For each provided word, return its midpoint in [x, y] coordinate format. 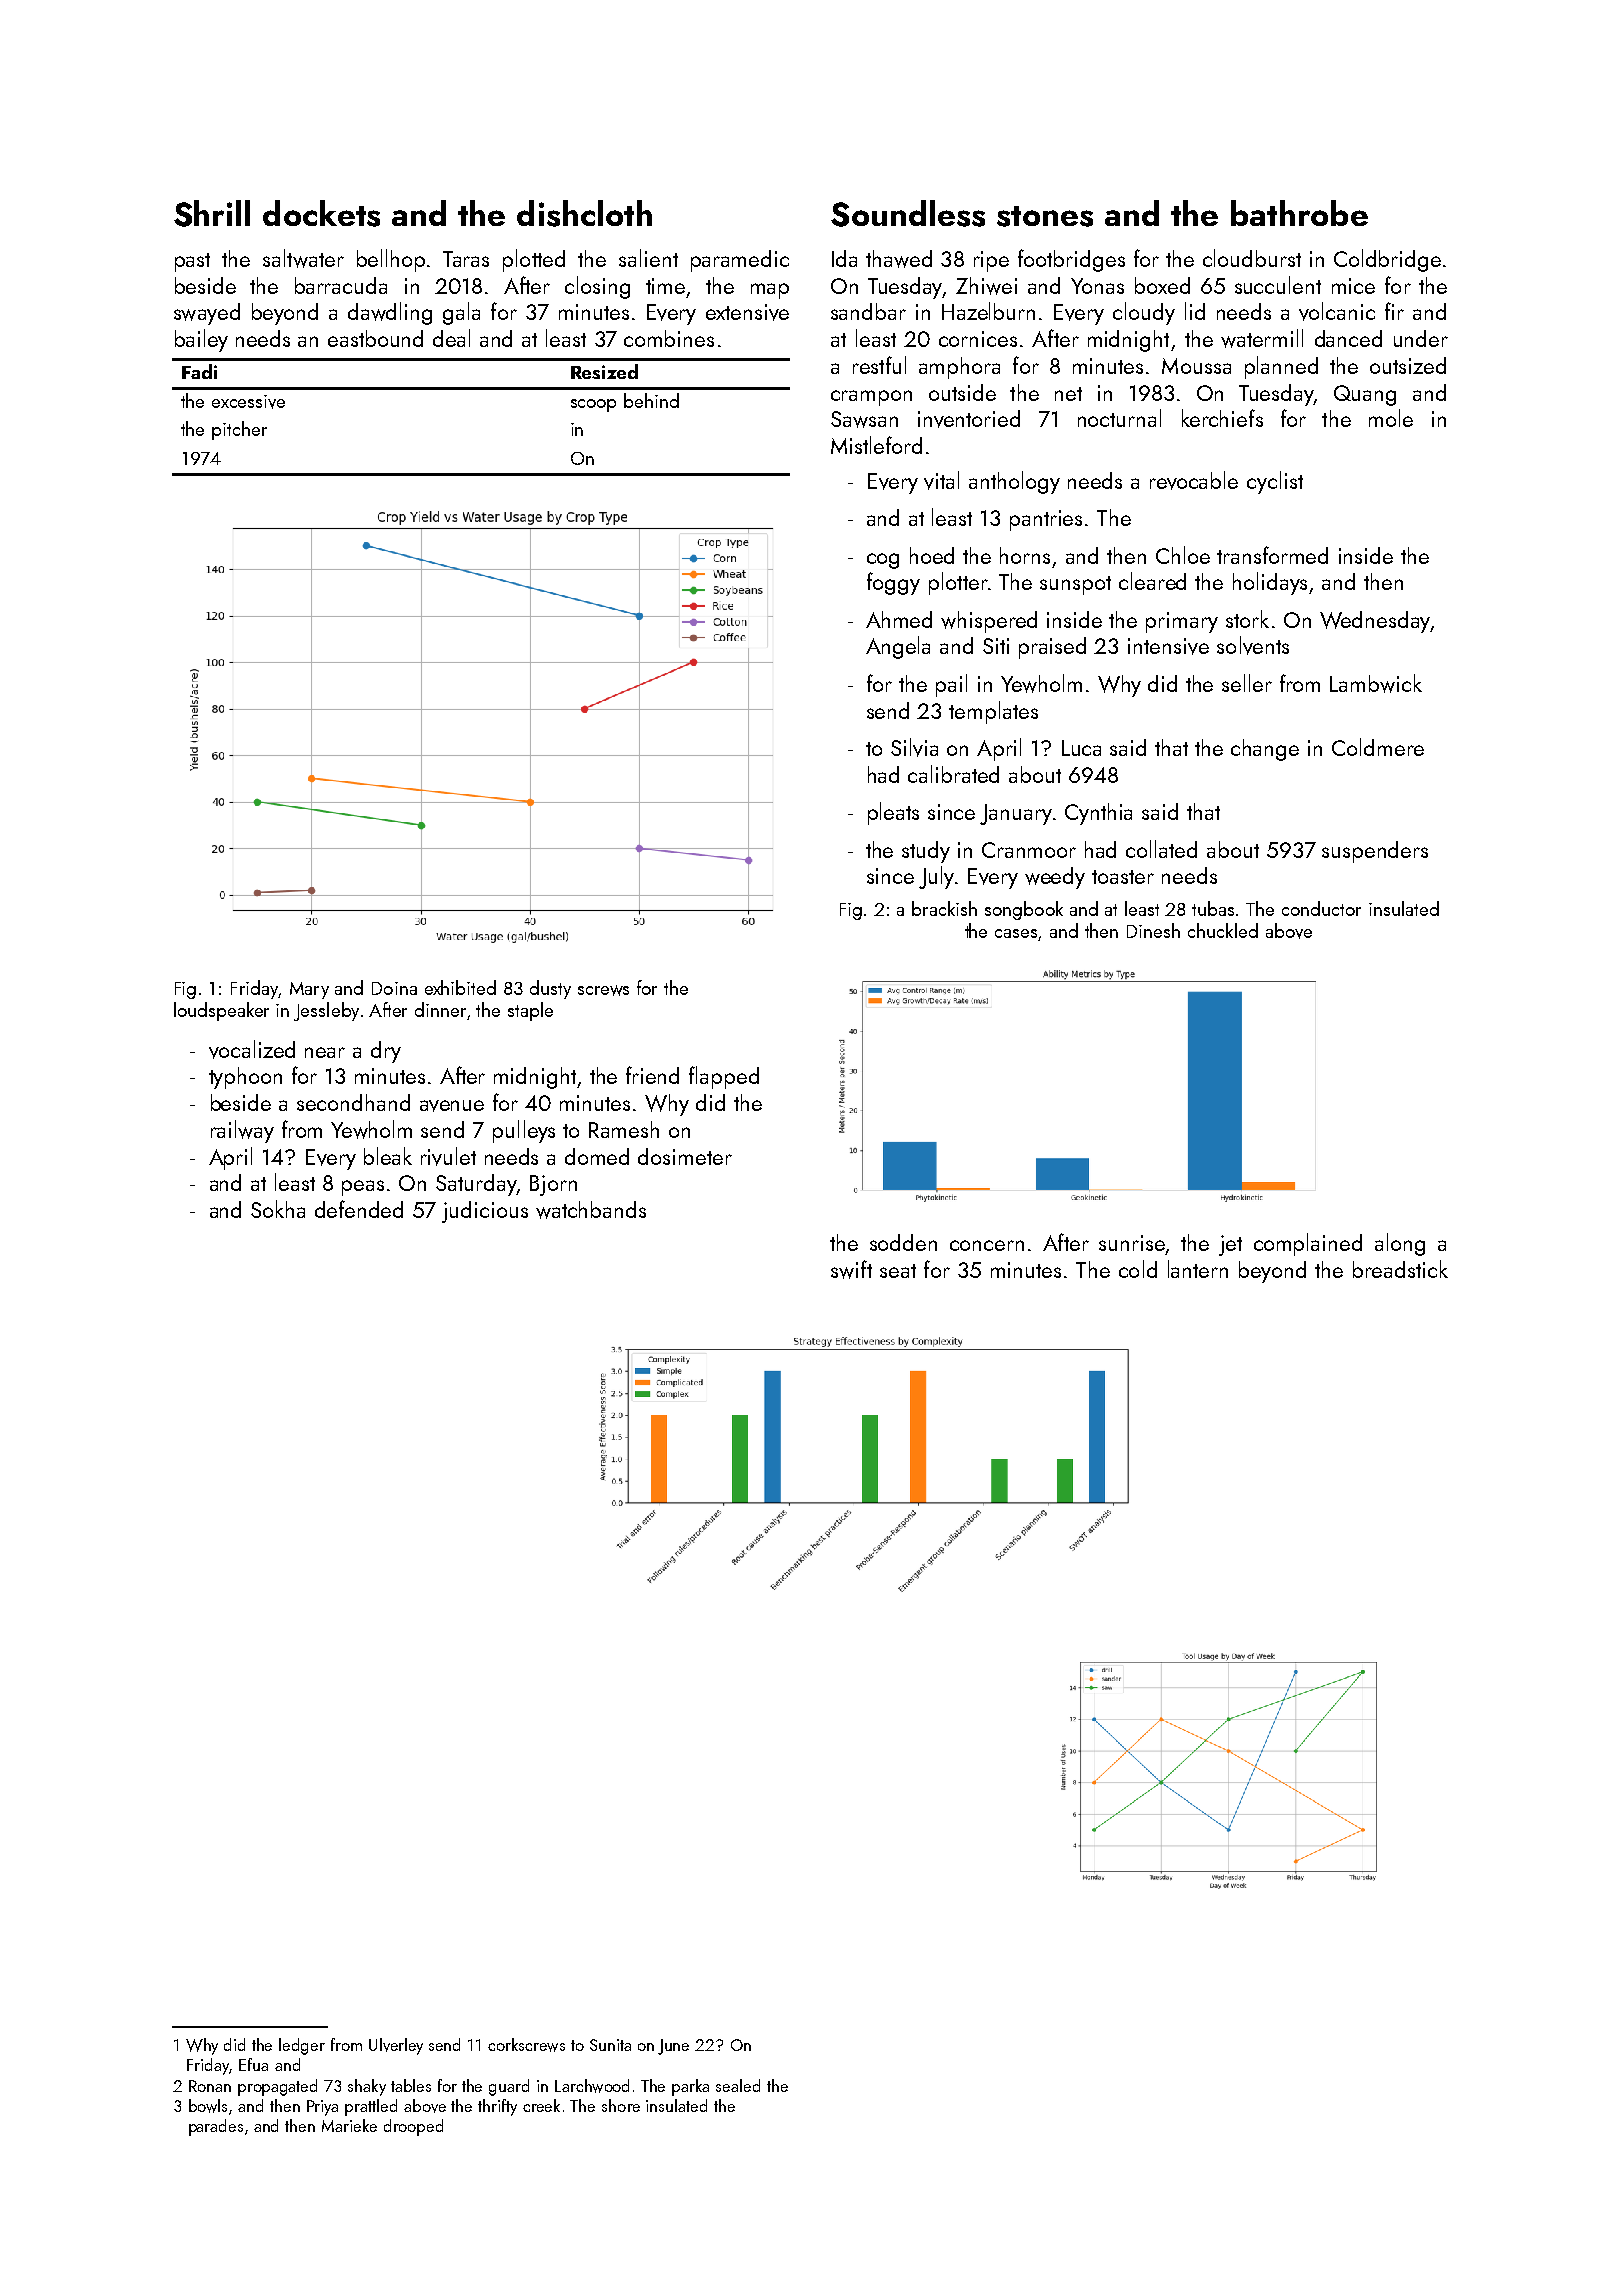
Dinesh [1153, 930]
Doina [394, 988]
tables [411, 2085]
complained [1308, 1244]
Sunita [610, 2045]
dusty [550, 989]
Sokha [278, 1209]
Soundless [908, 213]
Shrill [212, 213]
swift [851, 1269]
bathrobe [1299, 213]
